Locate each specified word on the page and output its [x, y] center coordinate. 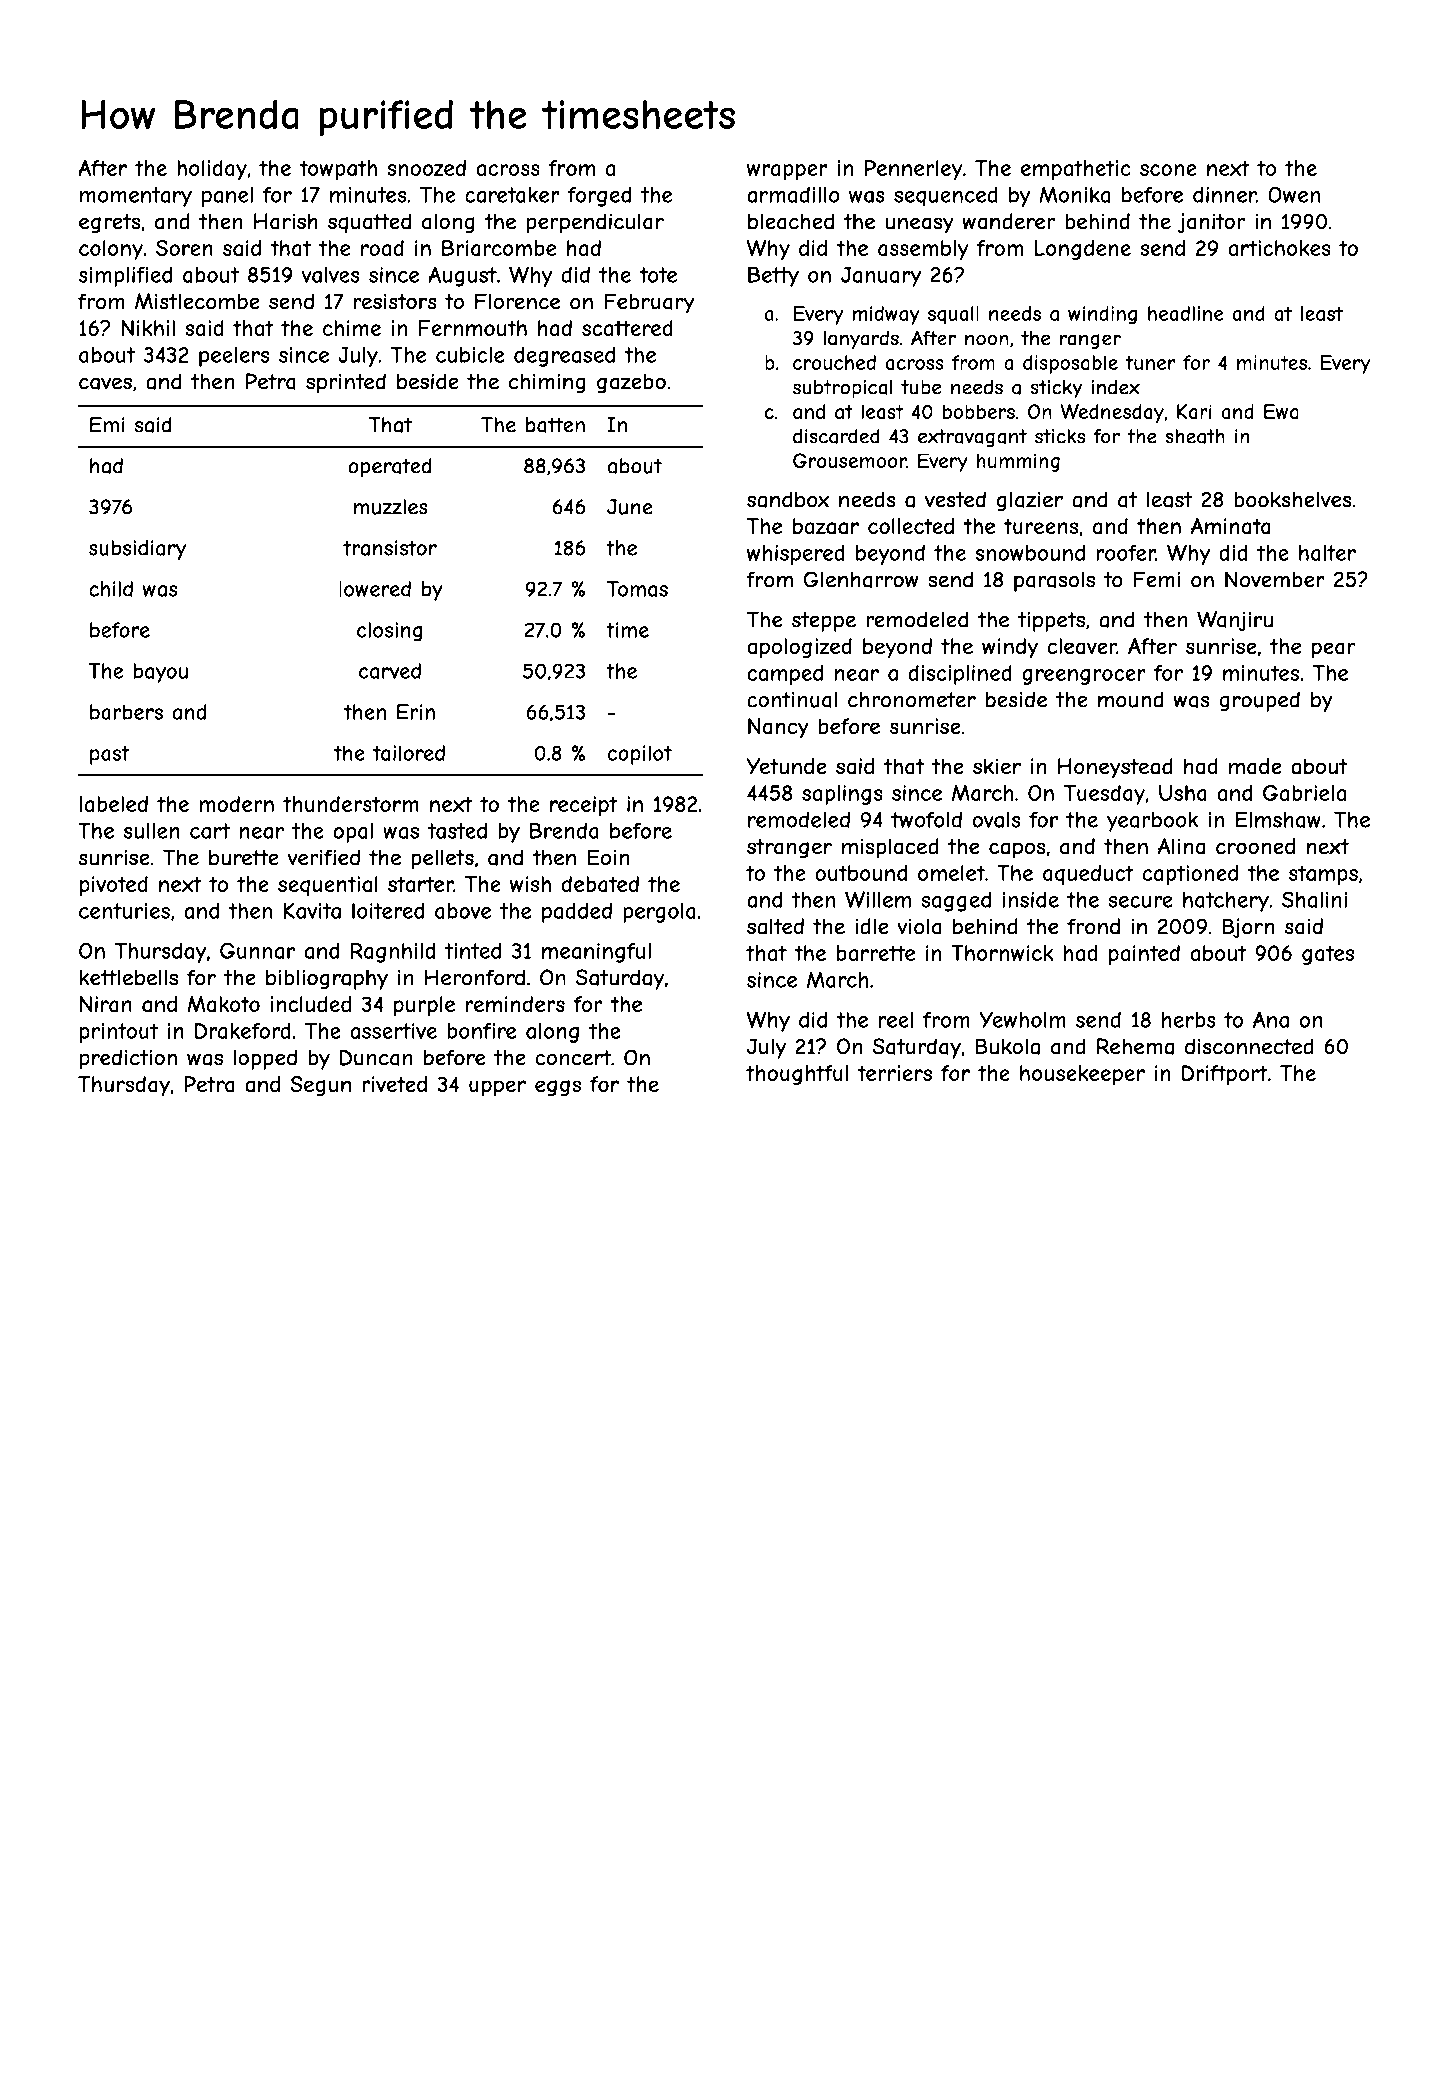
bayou [160, 673]
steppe [824, 622]
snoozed [426, 168]
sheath [1195, 436]
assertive [393, 1031]
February [649, 303]
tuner [1150, 362]
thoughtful [797, 1075]
